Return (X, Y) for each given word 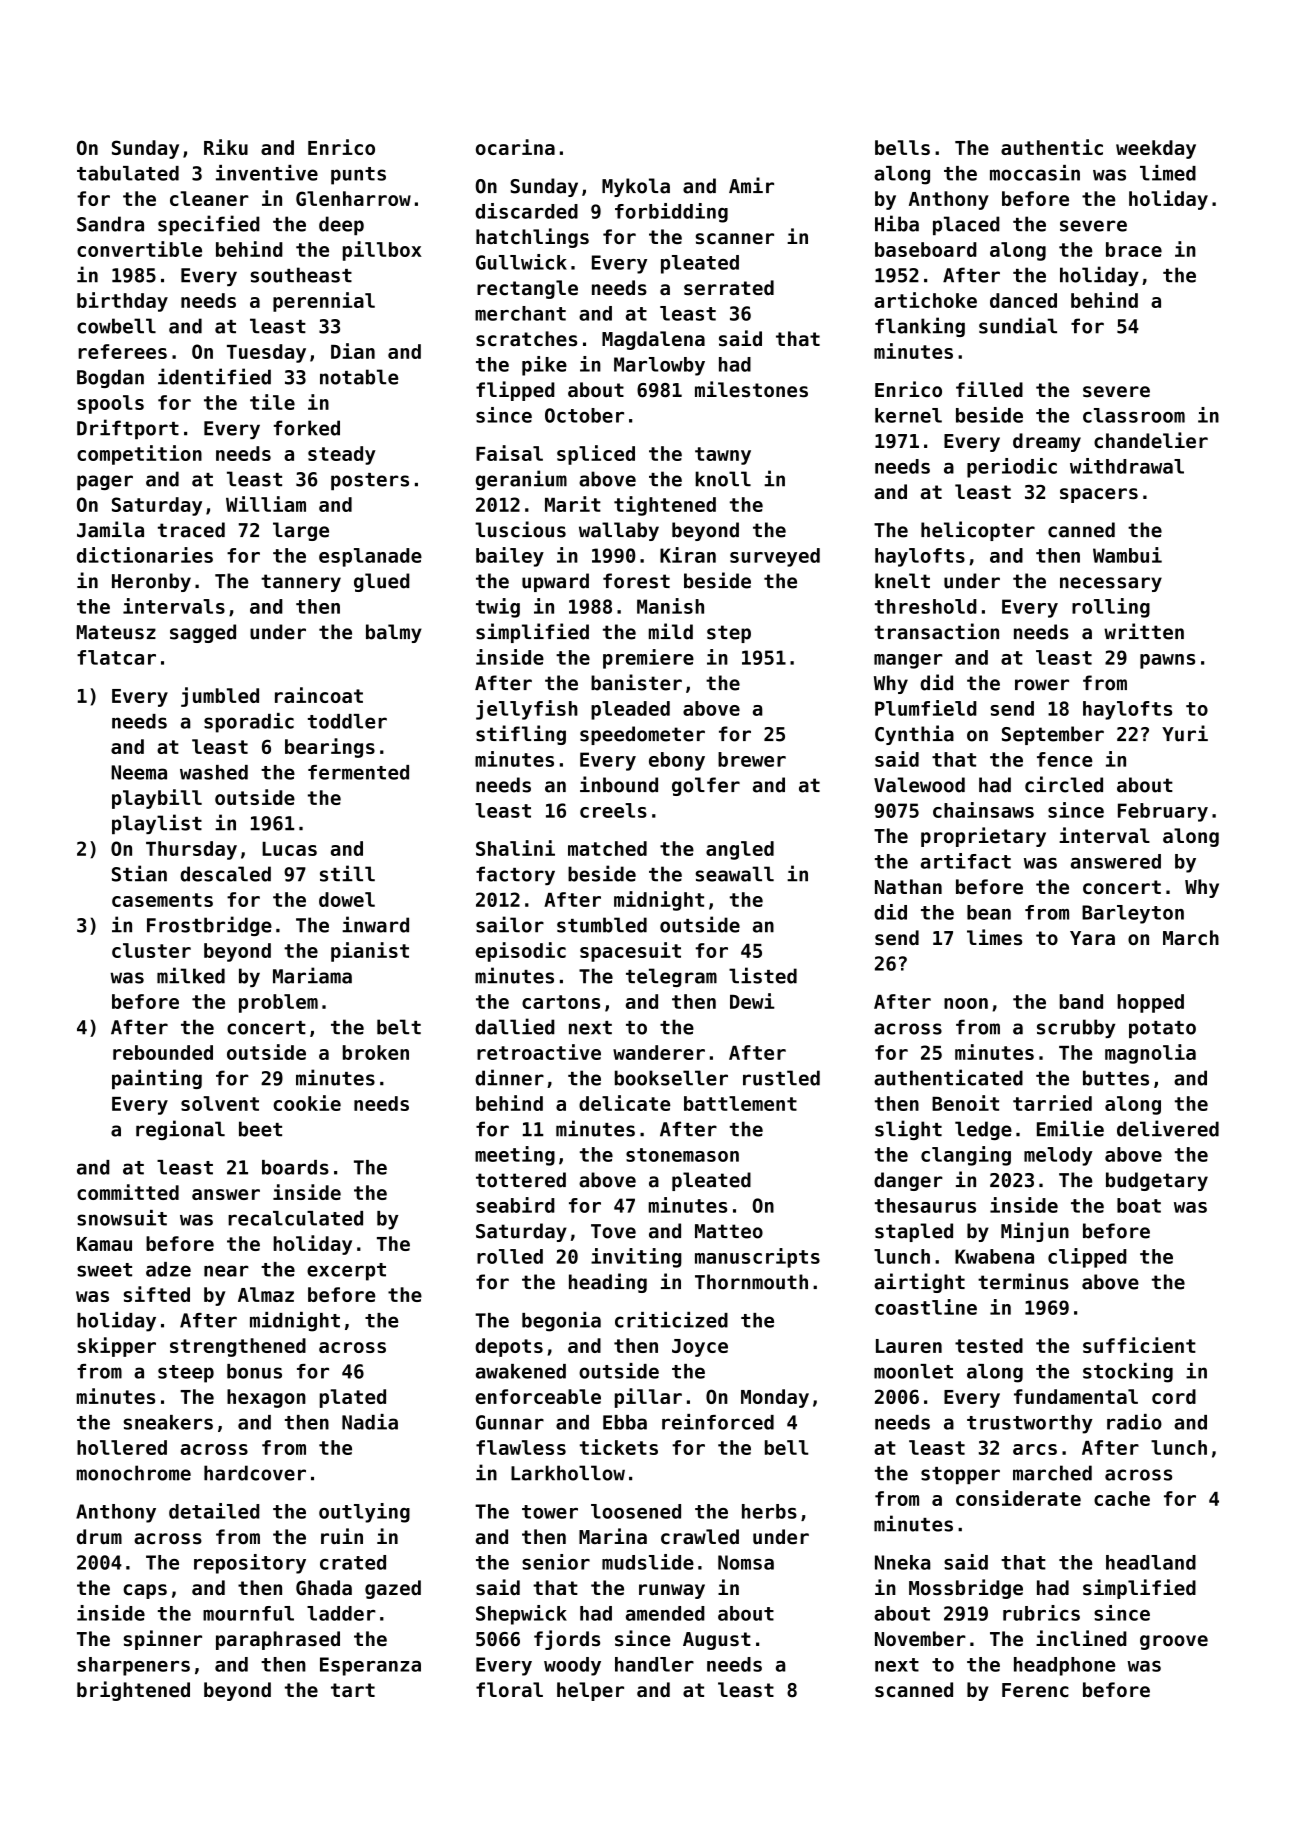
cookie (307, 1103)
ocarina (515, 147)
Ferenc (1035, 1690)
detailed (214, 1511)
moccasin (1035, 173)
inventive (267, 173)
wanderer (659, 1052)
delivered (1168, 1128)
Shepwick (521, 1615)
